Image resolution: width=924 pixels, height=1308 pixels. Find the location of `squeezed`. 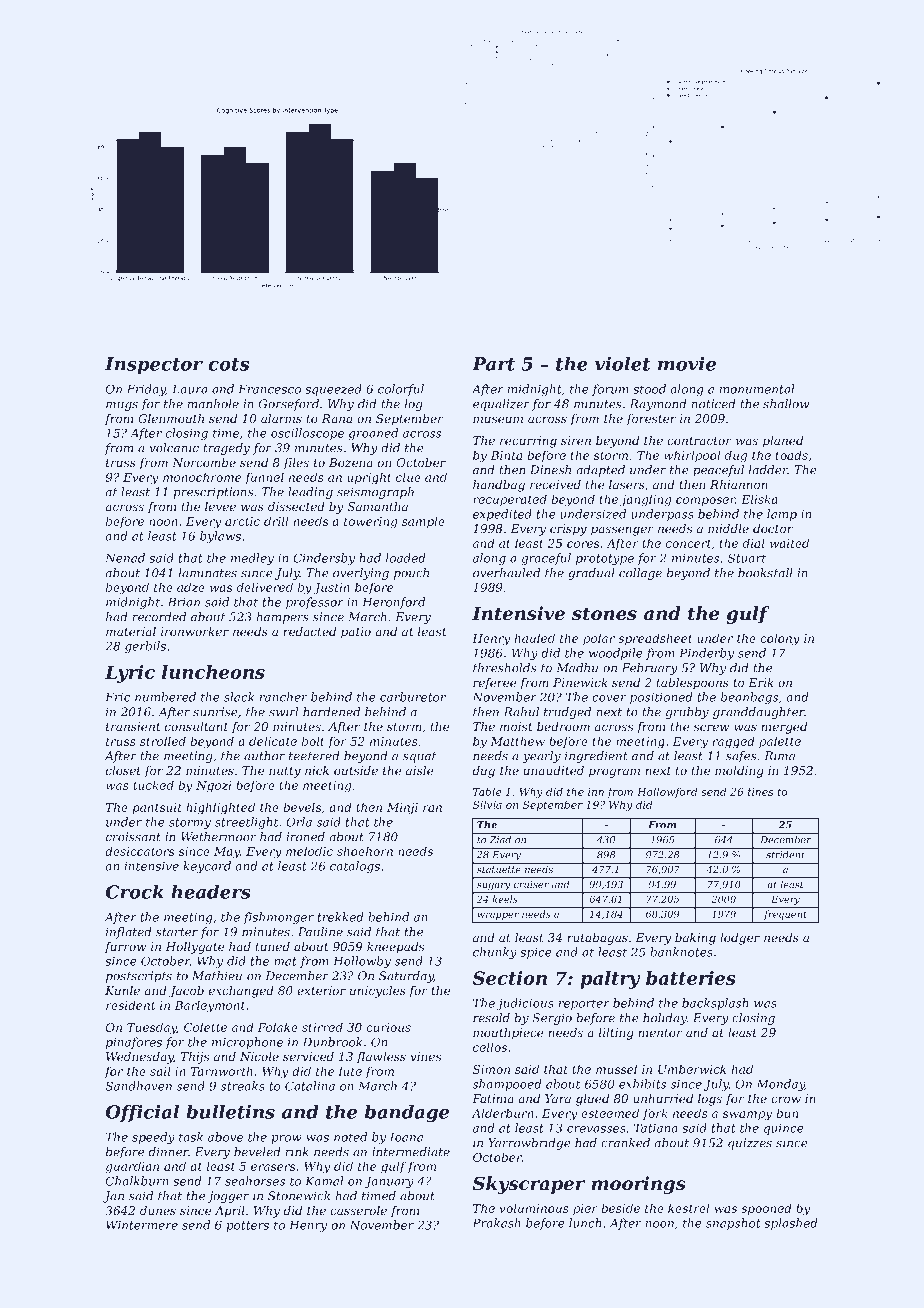

squeezed is located at coordinates (333, 390).
